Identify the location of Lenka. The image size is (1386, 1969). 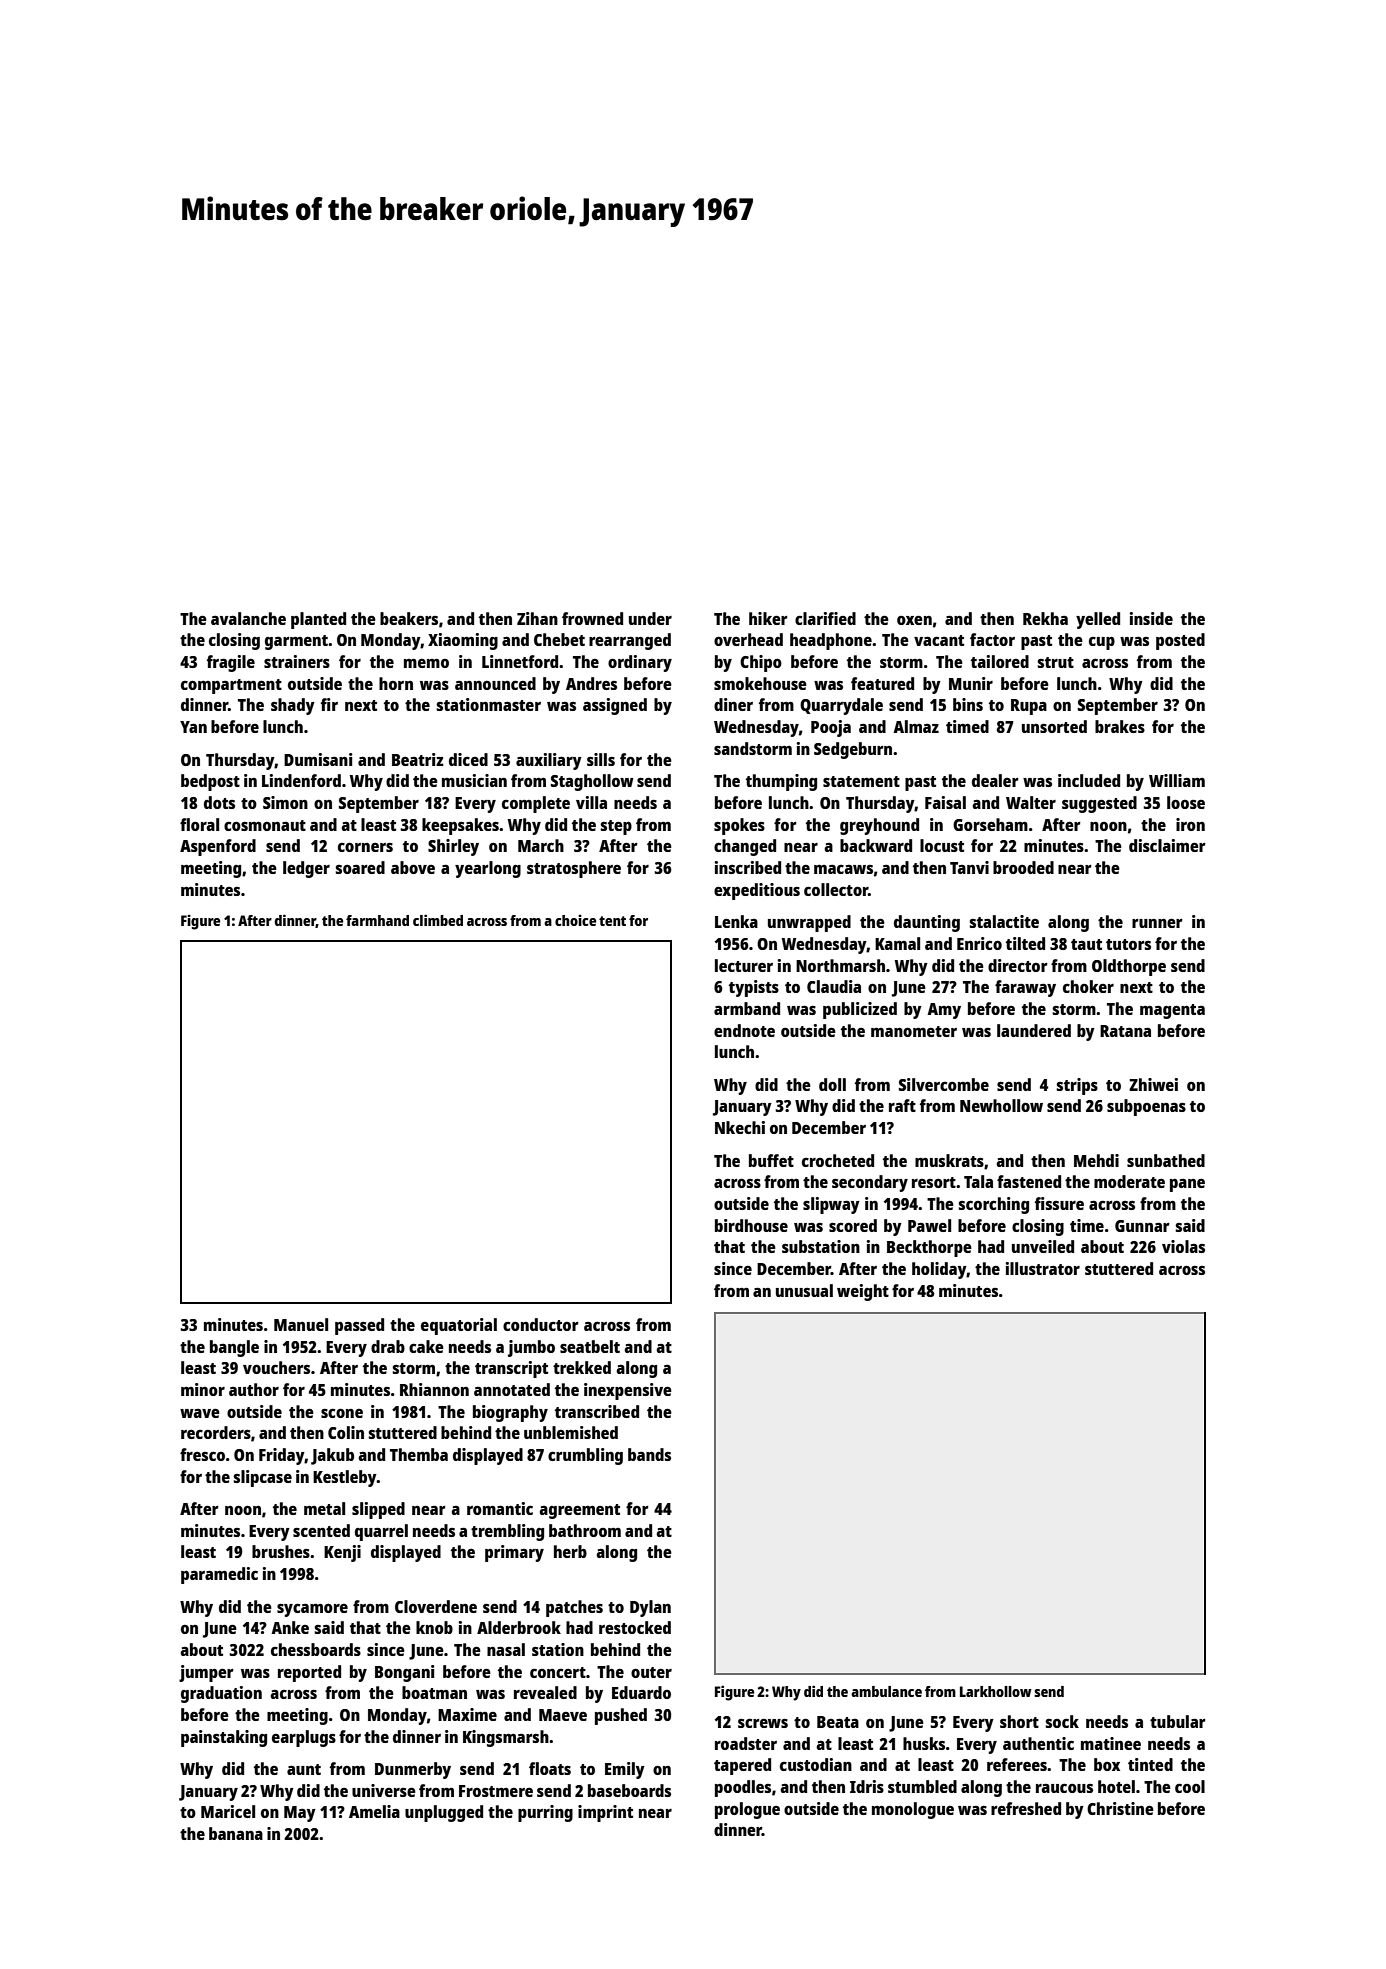
(736, 921).
